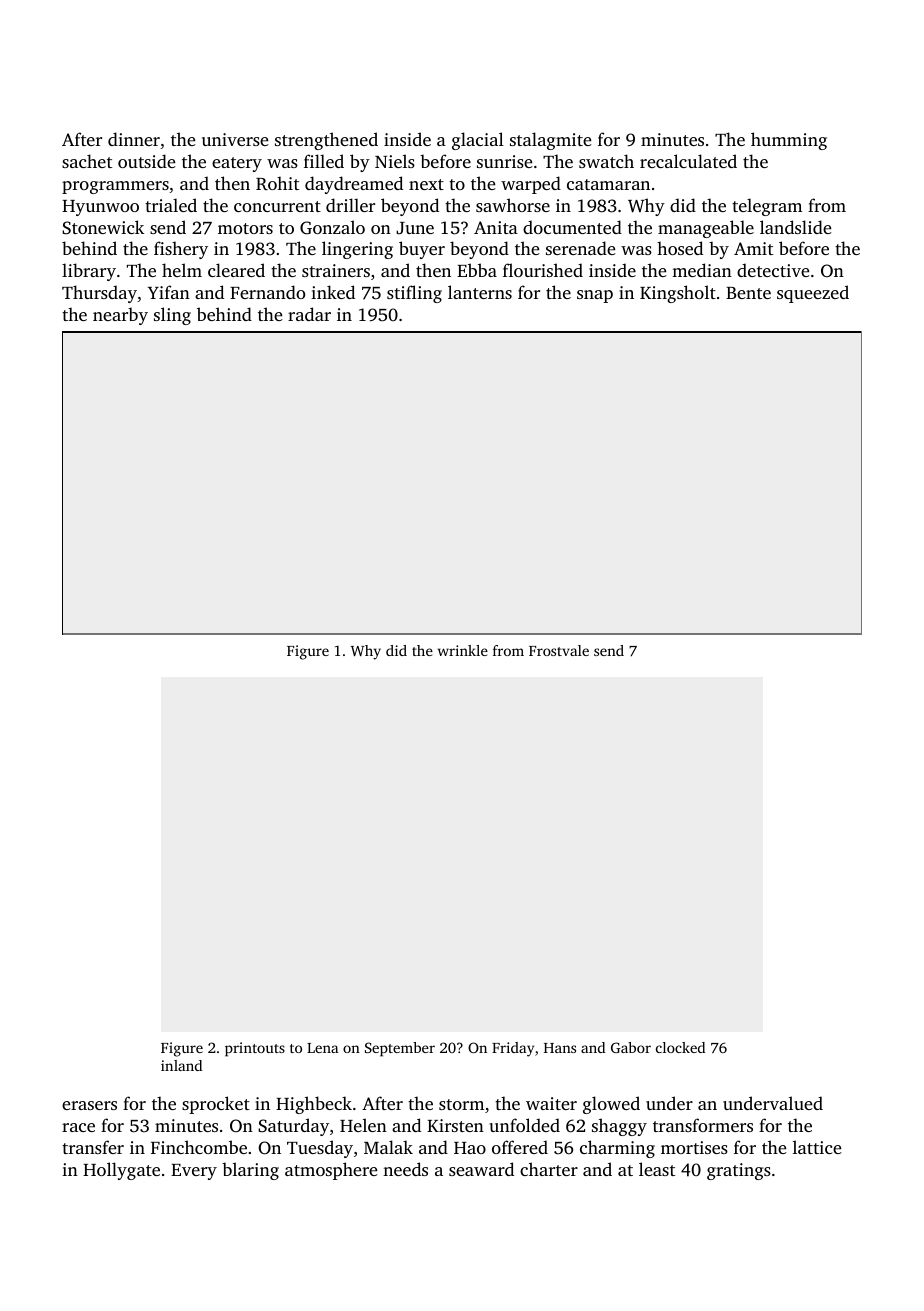 This screenshot has width=924, height=1311. Describe the element at coordinates (480, 292) in the screenshot. I see `lanterns` at that location.
